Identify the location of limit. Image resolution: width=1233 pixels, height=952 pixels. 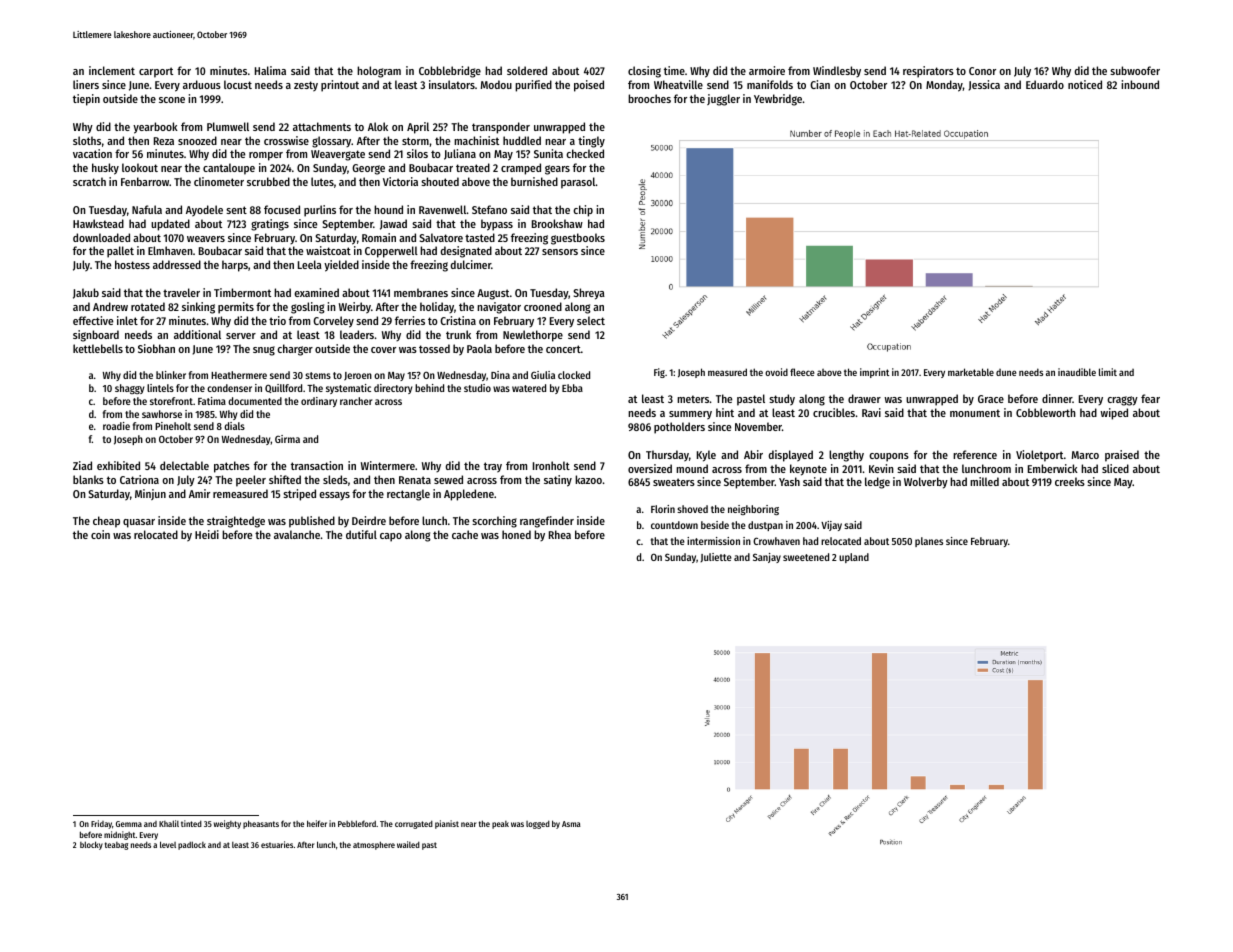
(1108, 372).
